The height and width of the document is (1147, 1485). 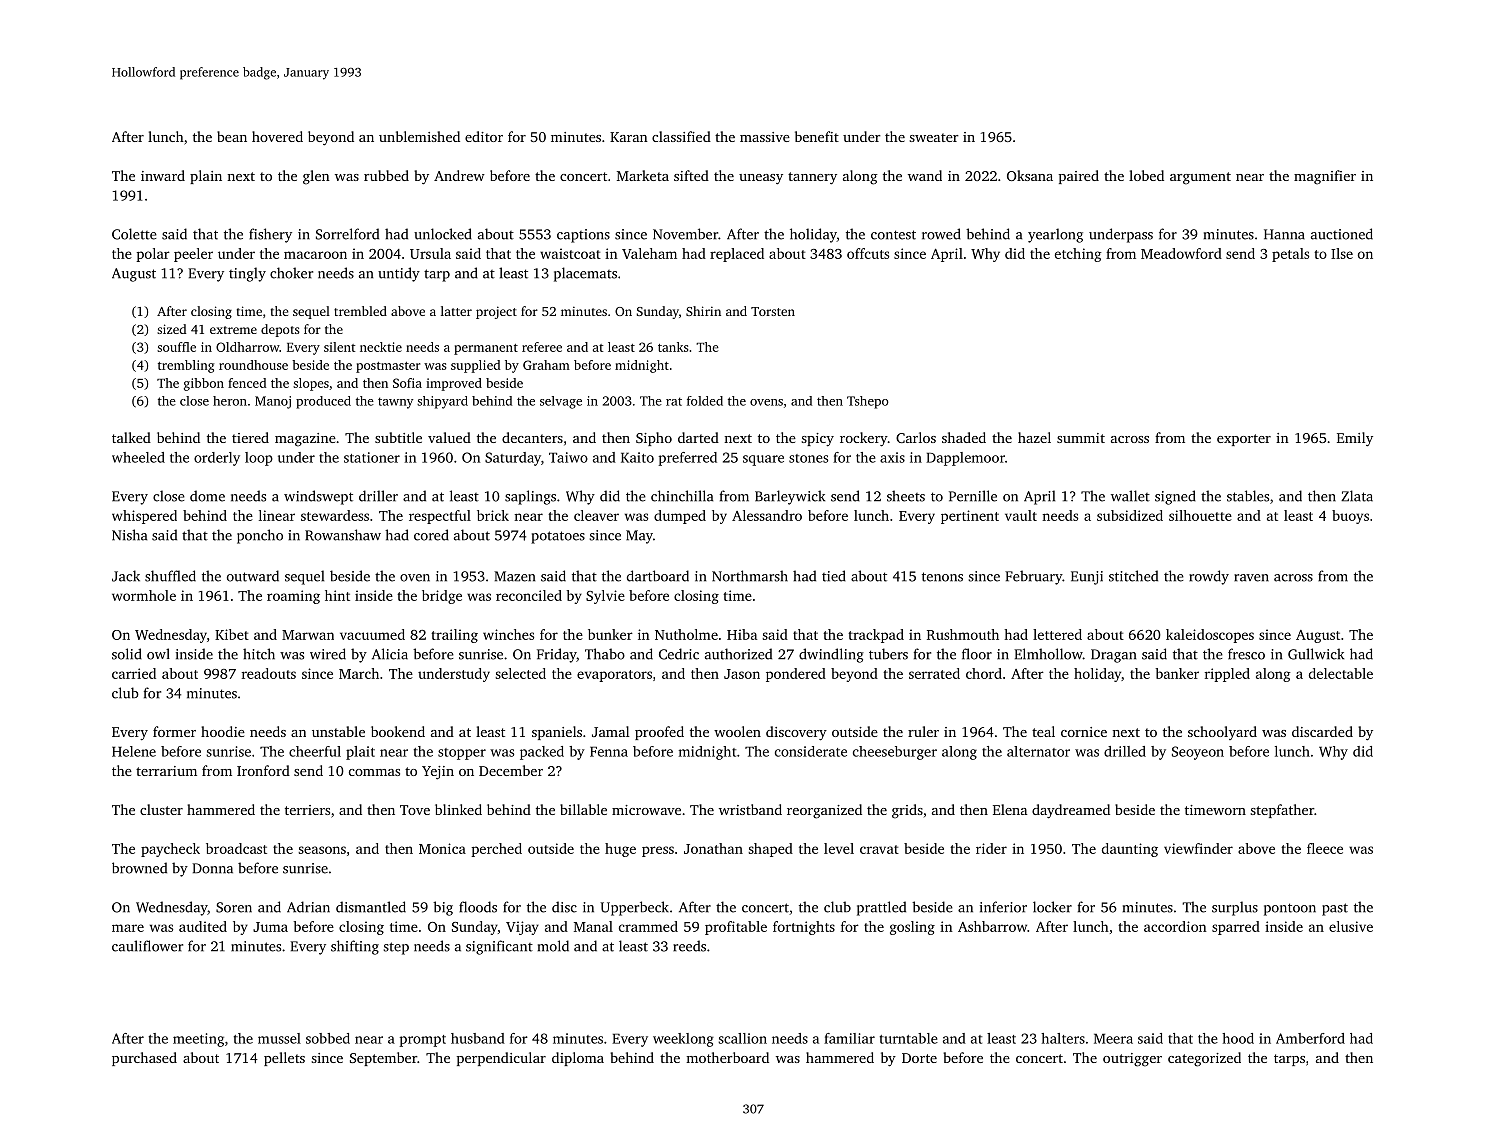 I want to click on lobed, so click(x=1146, y=175).
